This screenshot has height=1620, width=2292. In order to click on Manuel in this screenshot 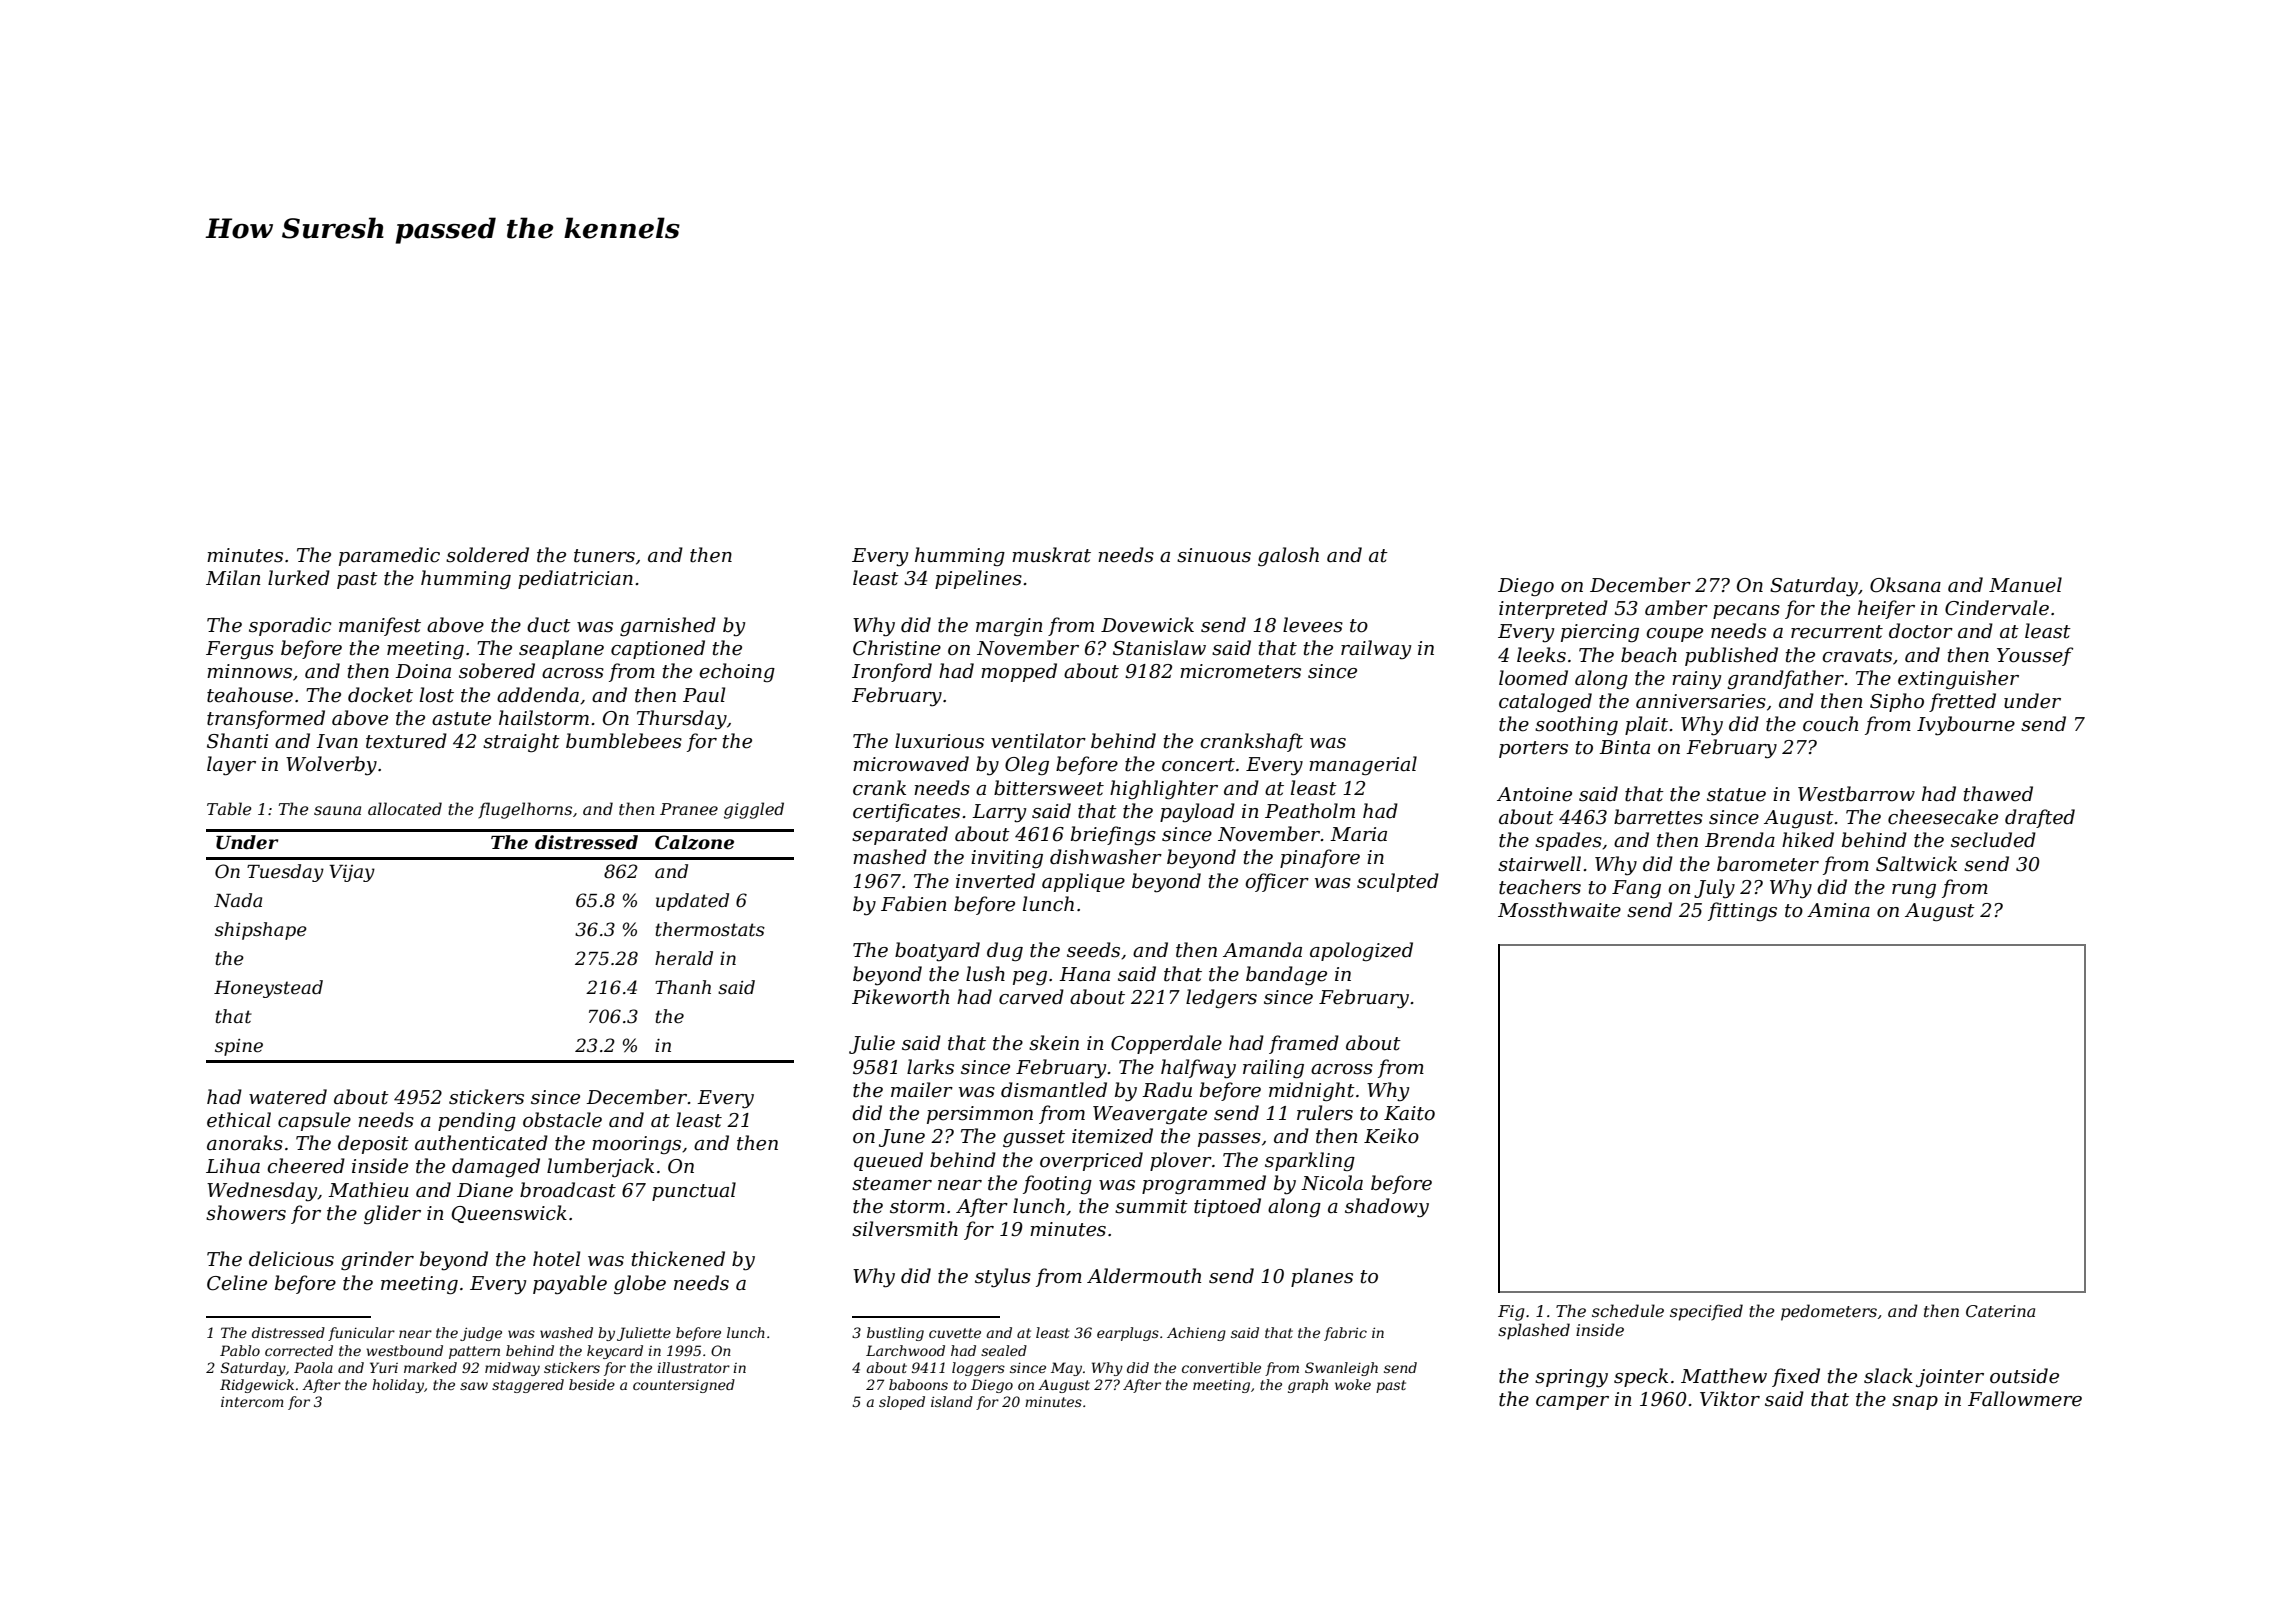, I will do `click(2025, 585)`.
